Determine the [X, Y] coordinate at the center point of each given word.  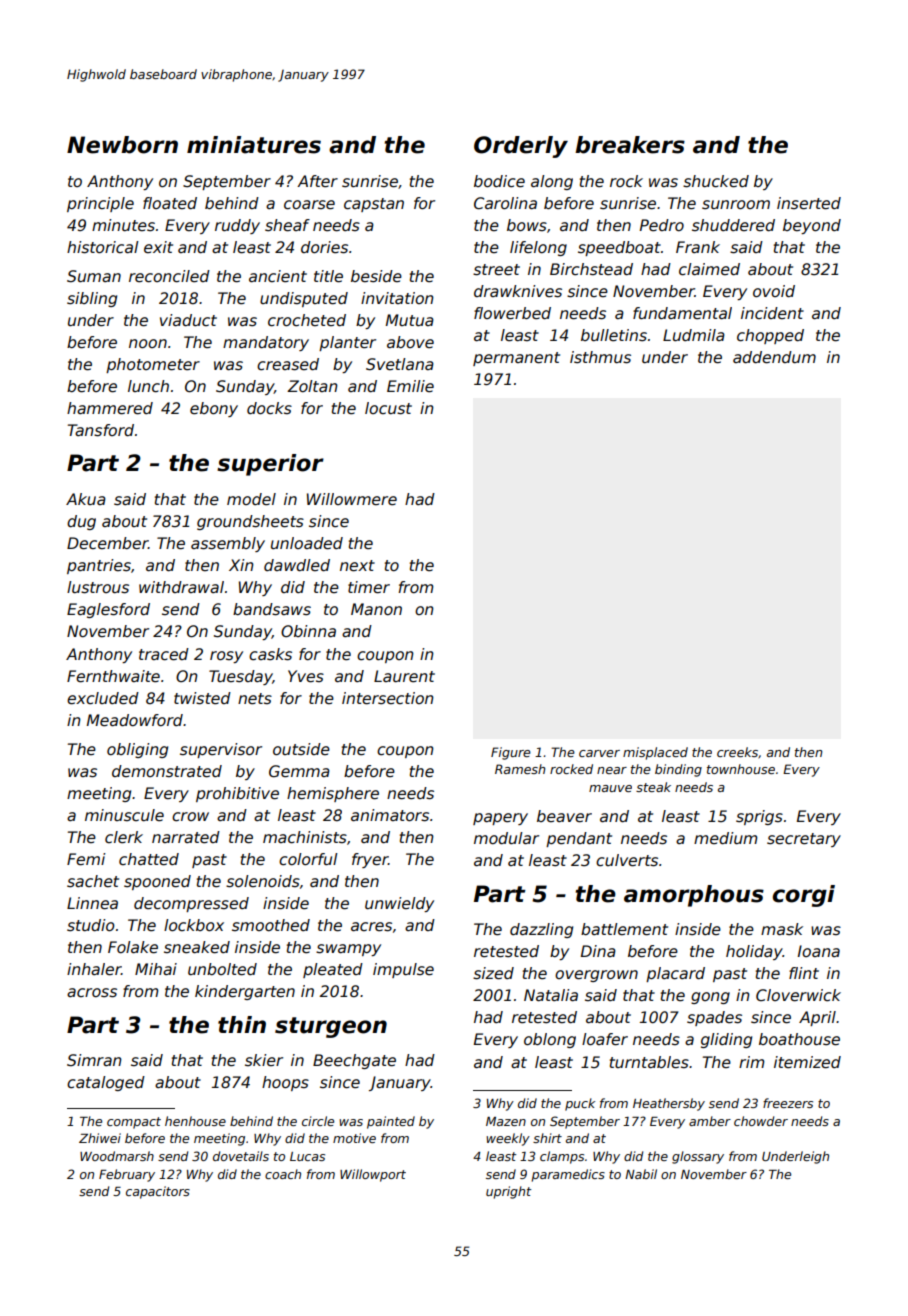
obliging [137, 750]
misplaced [655, 753]
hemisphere [333, 794]
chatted [149, 859]
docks [269, 408]
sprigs [759, 817]
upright [509, 1192]
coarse [309, 205]
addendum [774, 357]
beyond [812, 226]
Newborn [122, 145]
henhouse [195, 1121]
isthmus [600, 357]
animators [390, 815]
